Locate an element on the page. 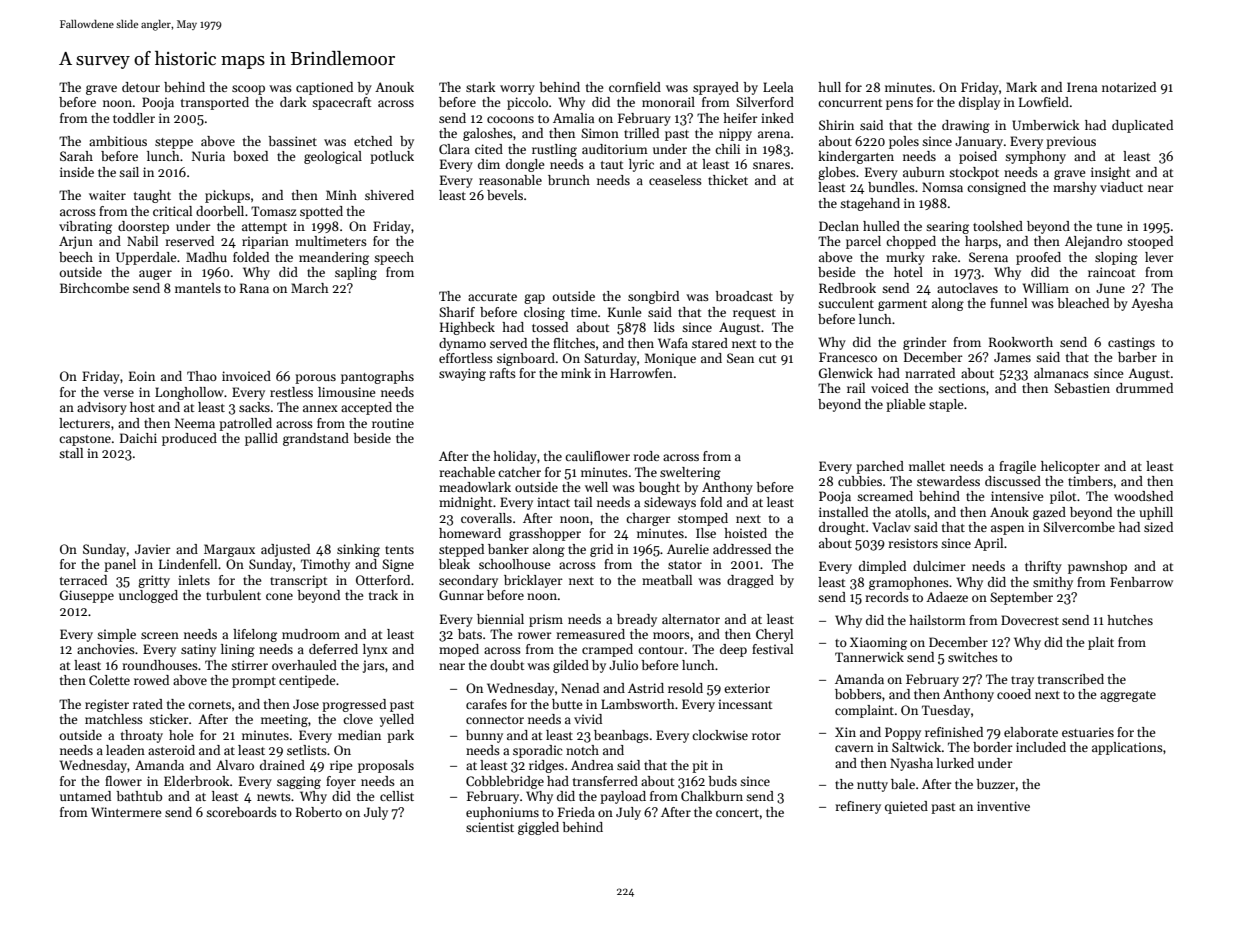 This page has width=1233, height=952. cone is located at coordinates (279, 596).
